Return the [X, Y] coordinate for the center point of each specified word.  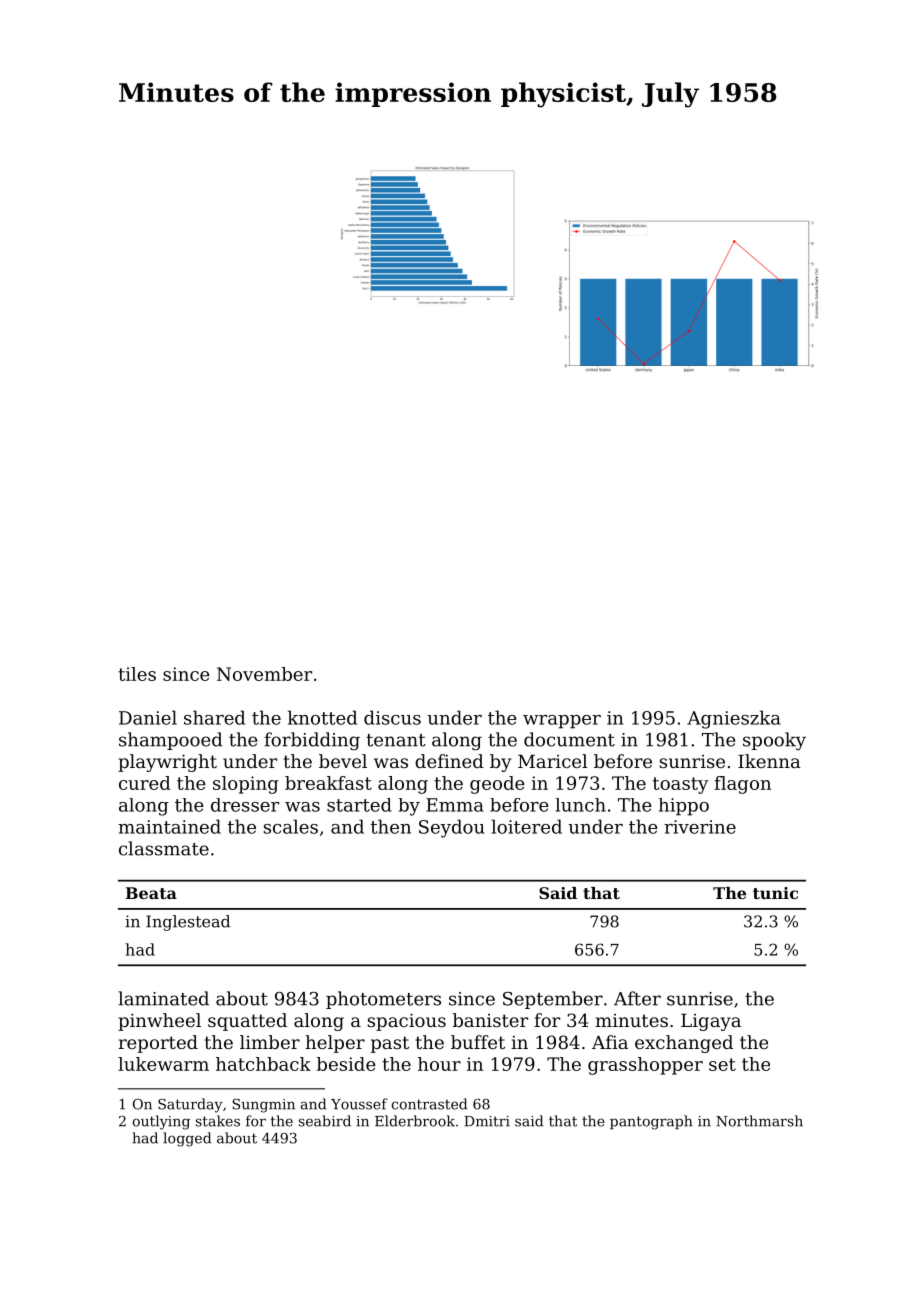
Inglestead [188, 923]
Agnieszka [734, 719]
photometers [383, 1000]
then [391, 826]
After [637, 998]
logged [187, 1139]
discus [392, 717]
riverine [700, 827]
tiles [137, 674]
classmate [164, 848]
